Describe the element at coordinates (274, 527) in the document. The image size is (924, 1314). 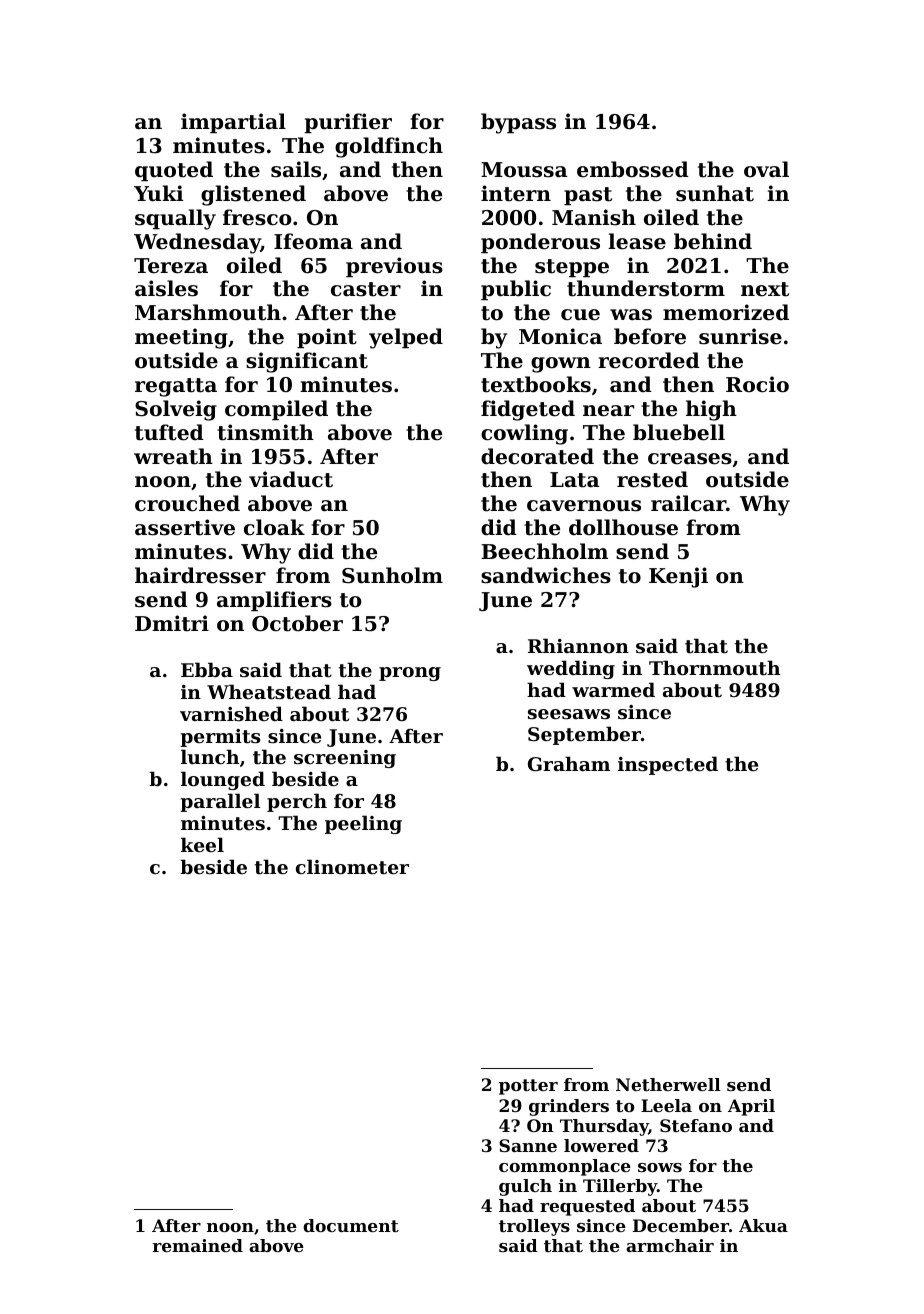
I see `cloak` at that location.
